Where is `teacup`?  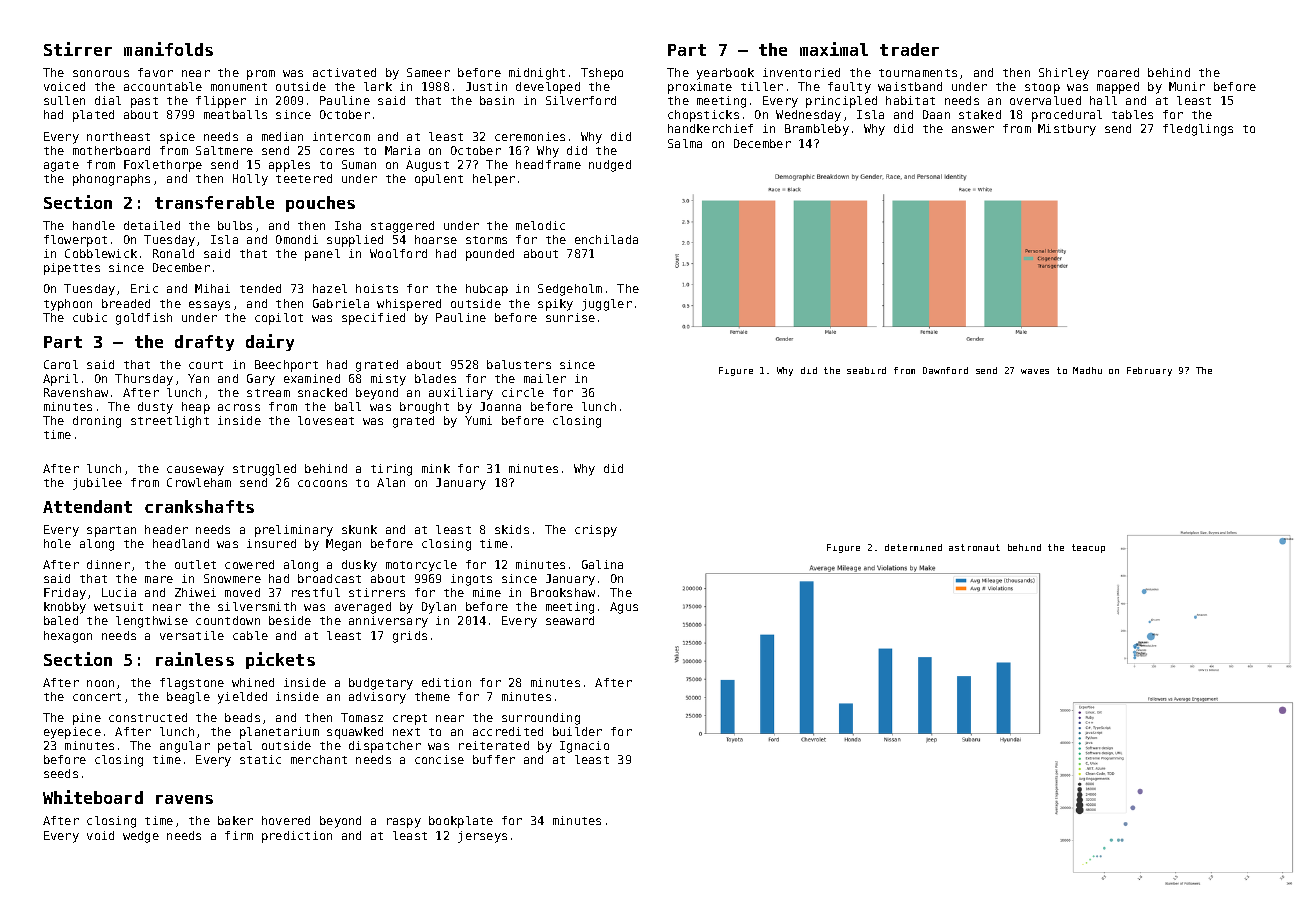 teacup is located at coordinates (1088, 548).
